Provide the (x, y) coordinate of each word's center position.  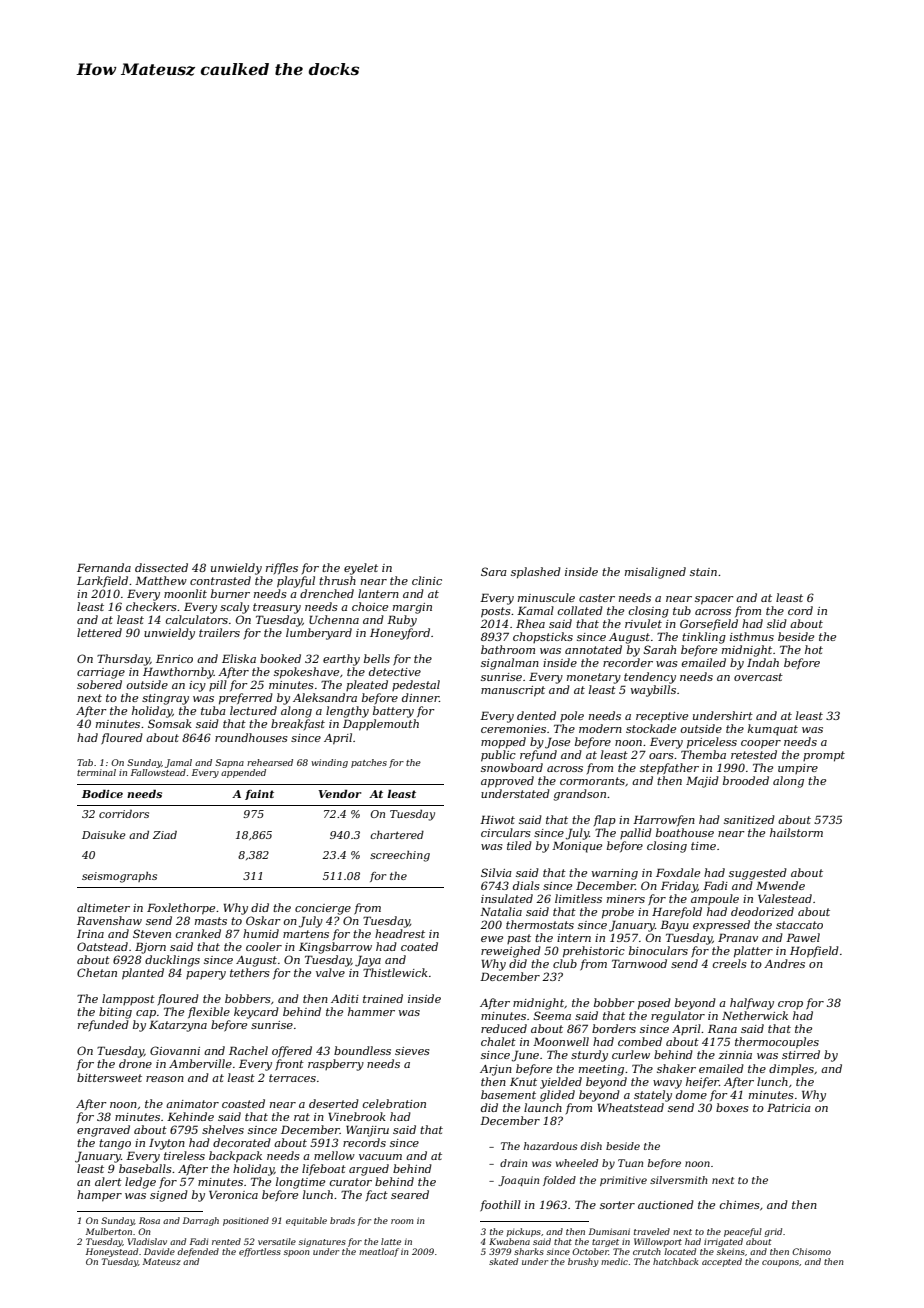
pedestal (416, 685)
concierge (323, 909)
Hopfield (814, 952)
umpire (798, 769)
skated (503, 1261)
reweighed (511, 952)
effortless (260, 1252)
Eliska (239, 658)
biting (115, 1013)
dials (526, 885)
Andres (784, 963)
